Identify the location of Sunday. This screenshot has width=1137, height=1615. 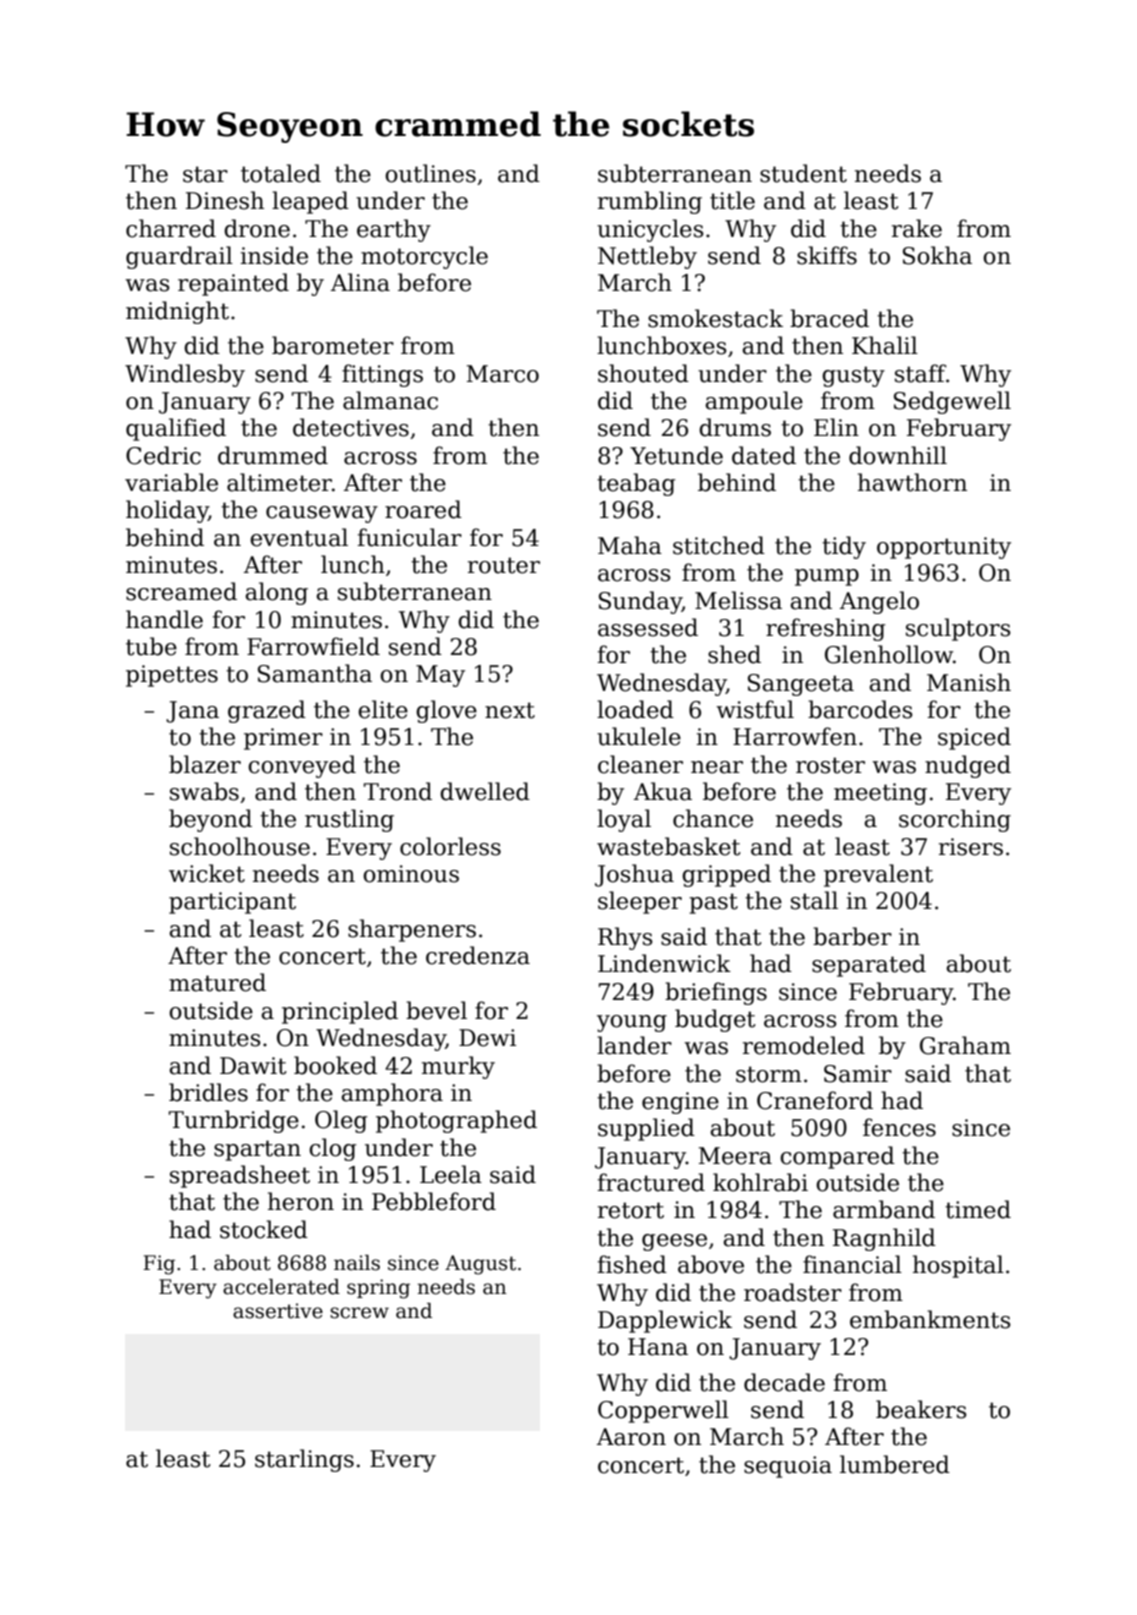
(640, 602).
